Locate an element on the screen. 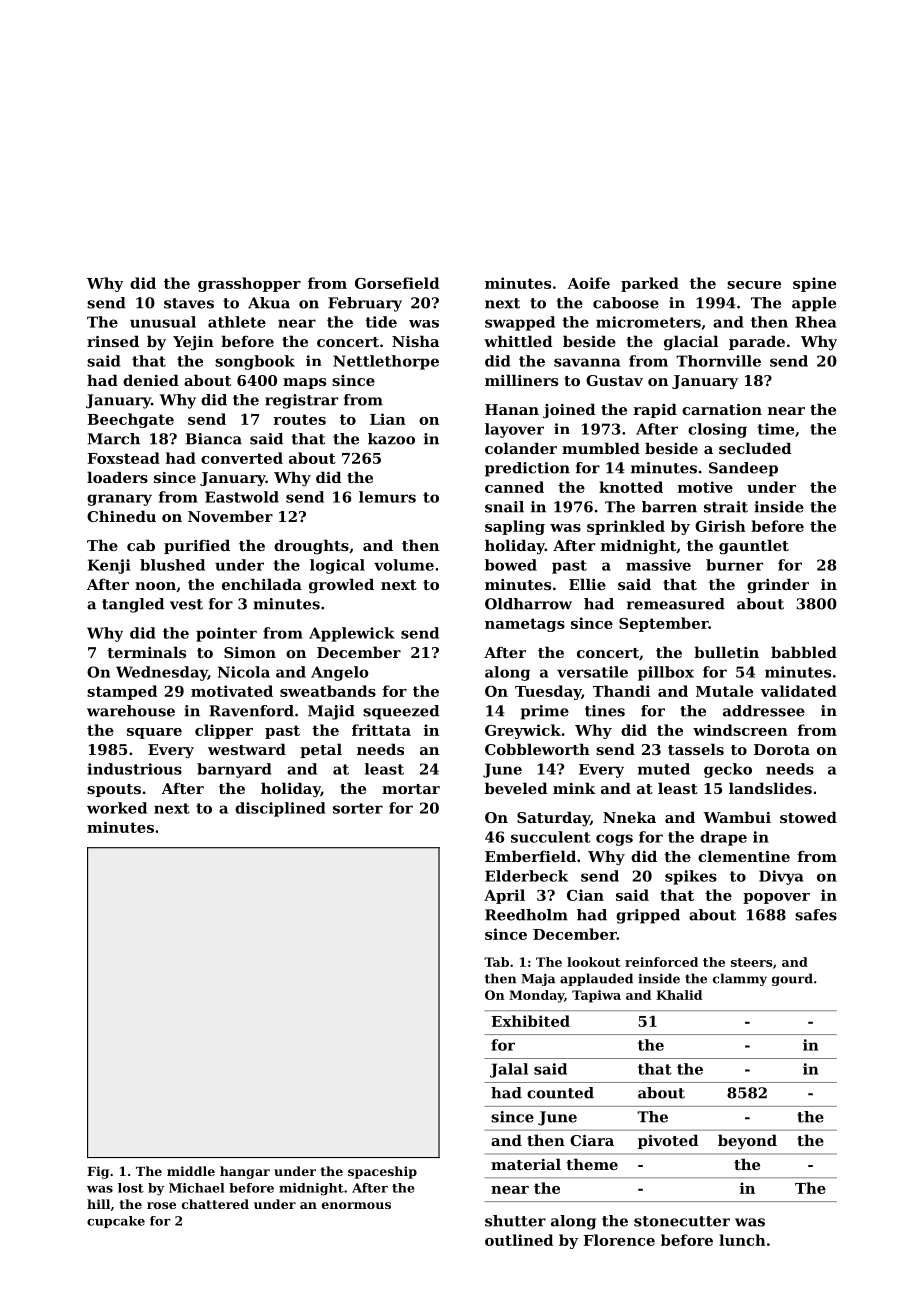  grasshopper is located at coordinates (249, 284).
